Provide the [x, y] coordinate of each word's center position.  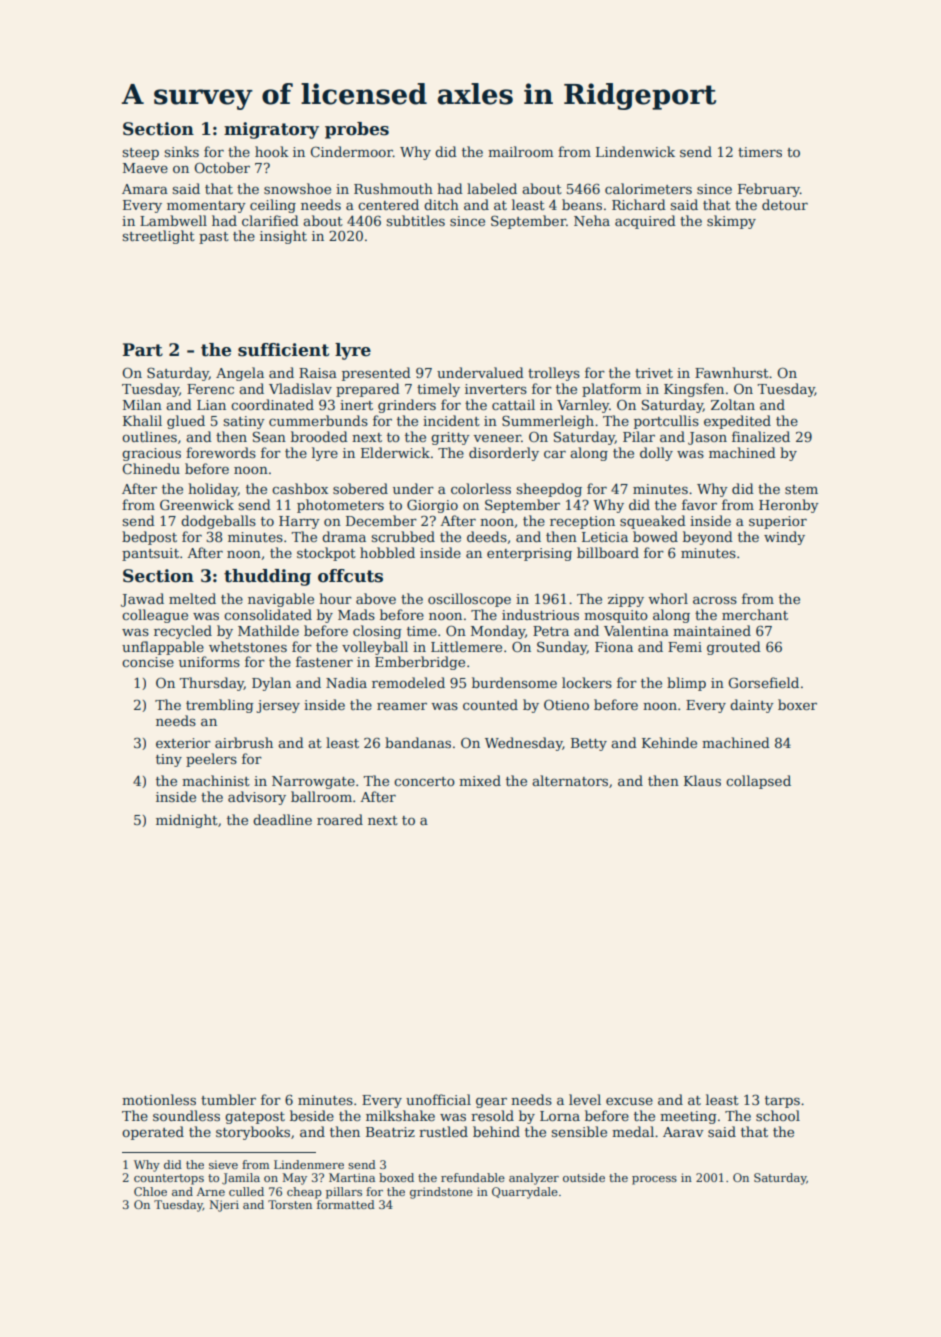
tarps [782, 1102]
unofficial [438, 1099]
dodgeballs [218, 522]
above [376, 598]
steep [140, 154]
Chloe [150, 1191]
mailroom [521, 151]
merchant [755, 614]
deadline [282, 819]
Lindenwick [635, 151]
